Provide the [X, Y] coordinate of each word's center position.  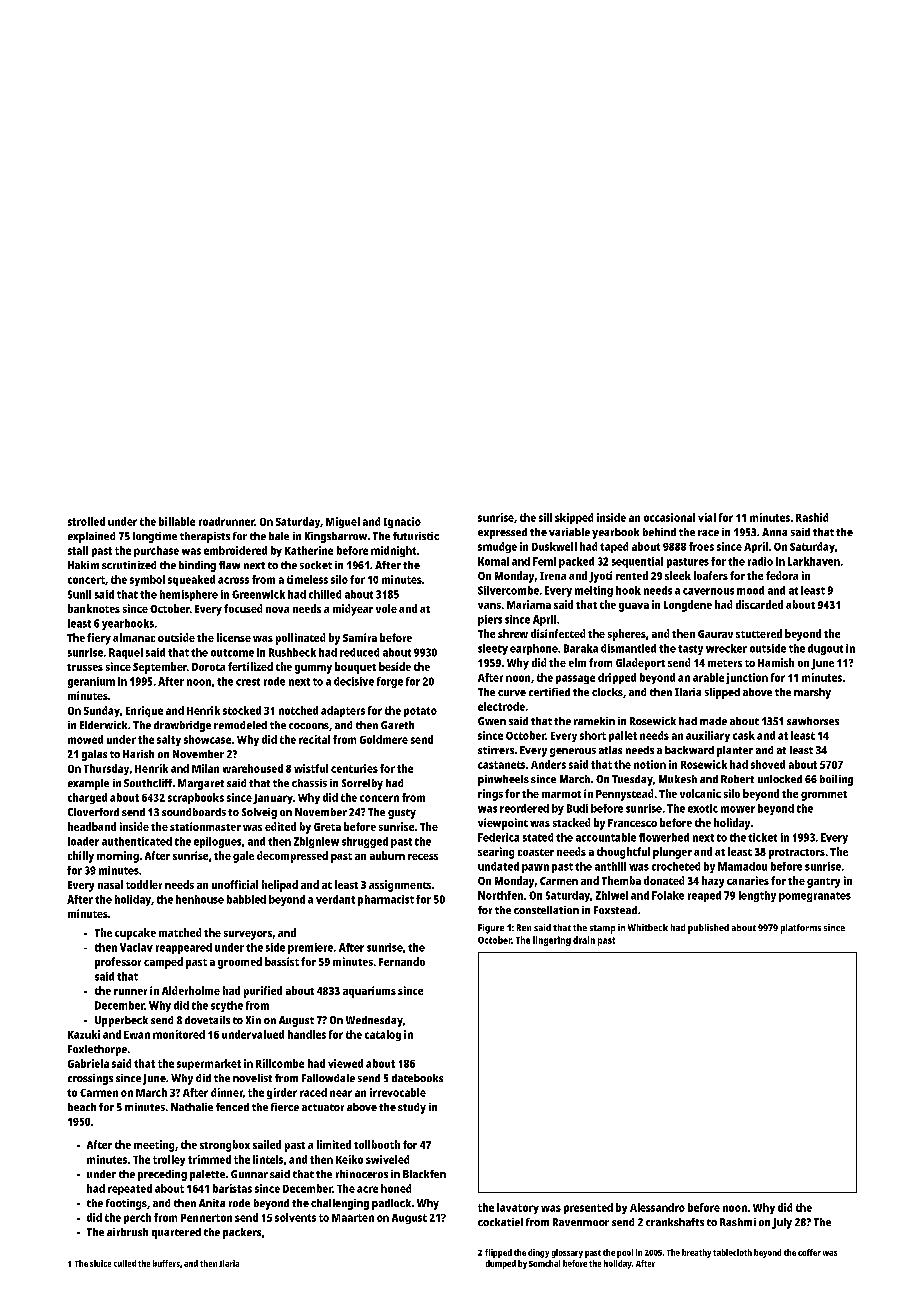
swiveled [387, 1159]
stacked [571, 822]
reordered [524, 808]
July [782, 1223]
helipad [280, 886]
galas [94, 755]
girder [282, 1093]
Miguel [343, 522]
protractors [797, 854]
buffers [166, 1263]
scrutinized [129, 565]
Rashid [812, 517]
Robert [737, 779]
